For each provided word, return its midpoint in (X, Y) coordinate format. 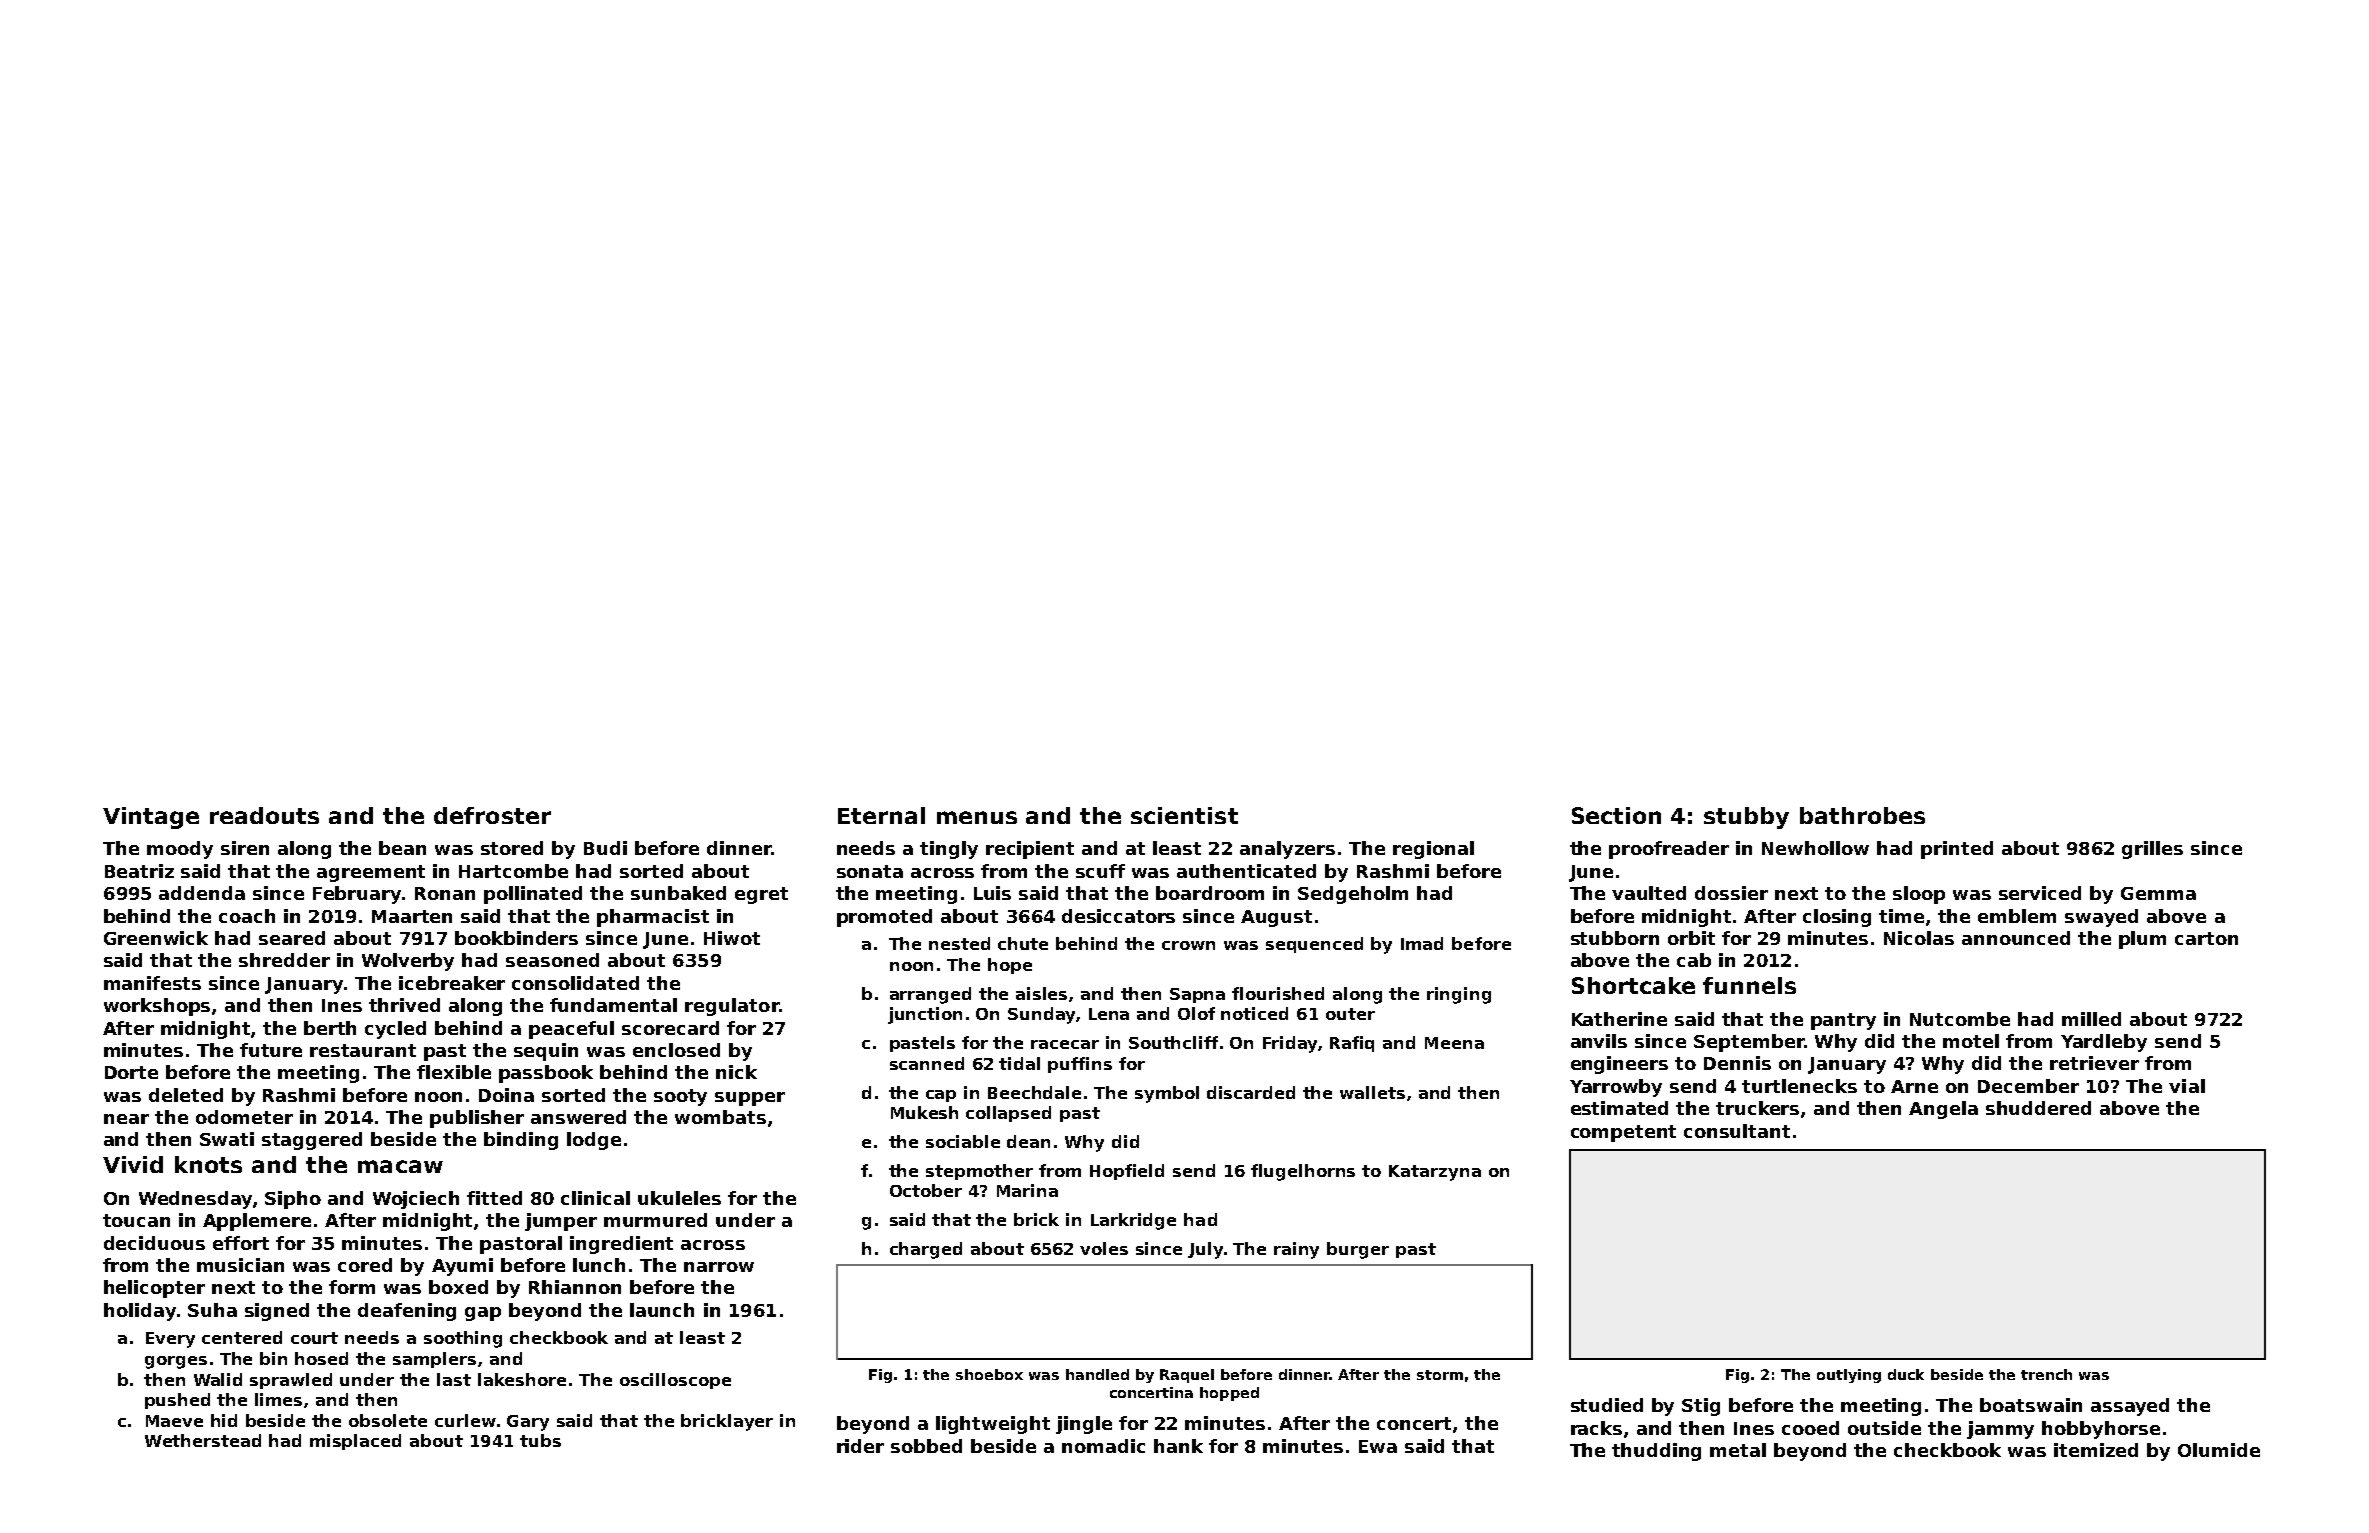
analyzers (1287, 850)
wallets (1372, 1092)
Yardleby (2104, 1043)
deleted (186, 1095)
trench (2046, 1374)
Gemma (2158, 893)
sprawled (291, 1381)
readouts (264, 815)
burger (1358, 1250)
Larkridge (1133, 1221)
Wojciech (416, 1200)
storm (1440, 1375)
